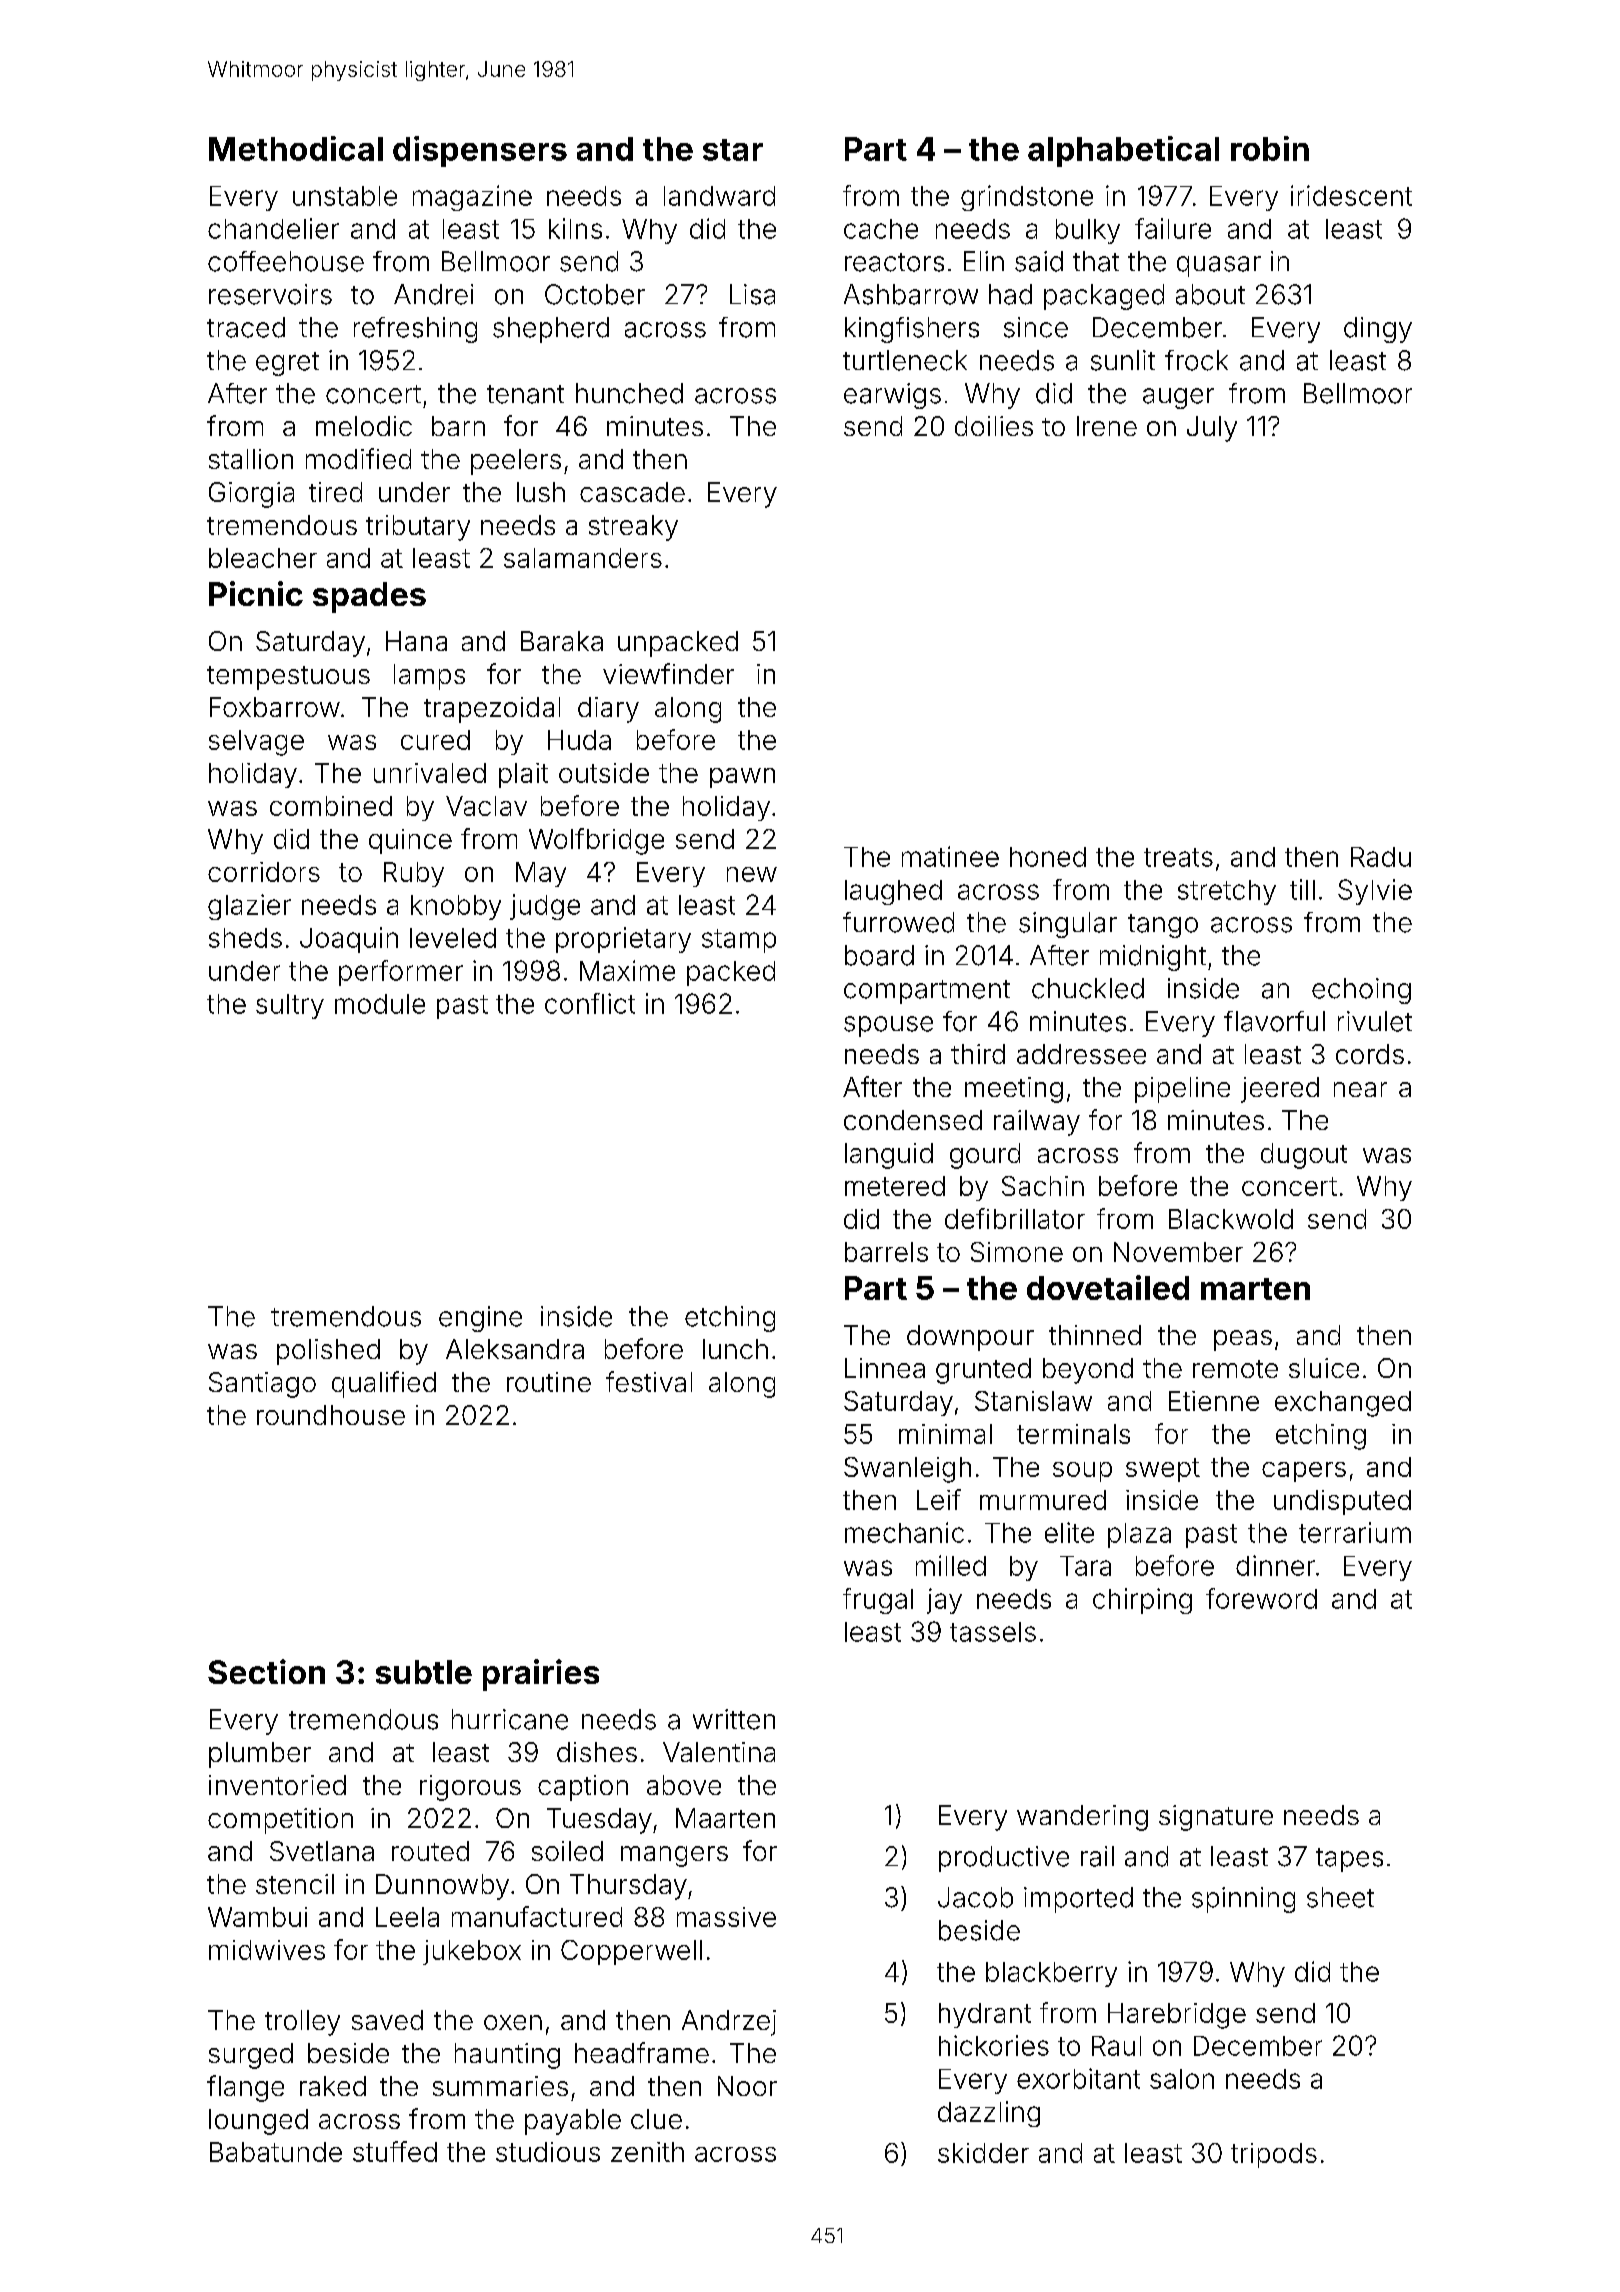 The image size is (1620, 2292). I want to click on Methodical, so click(296, 148).
